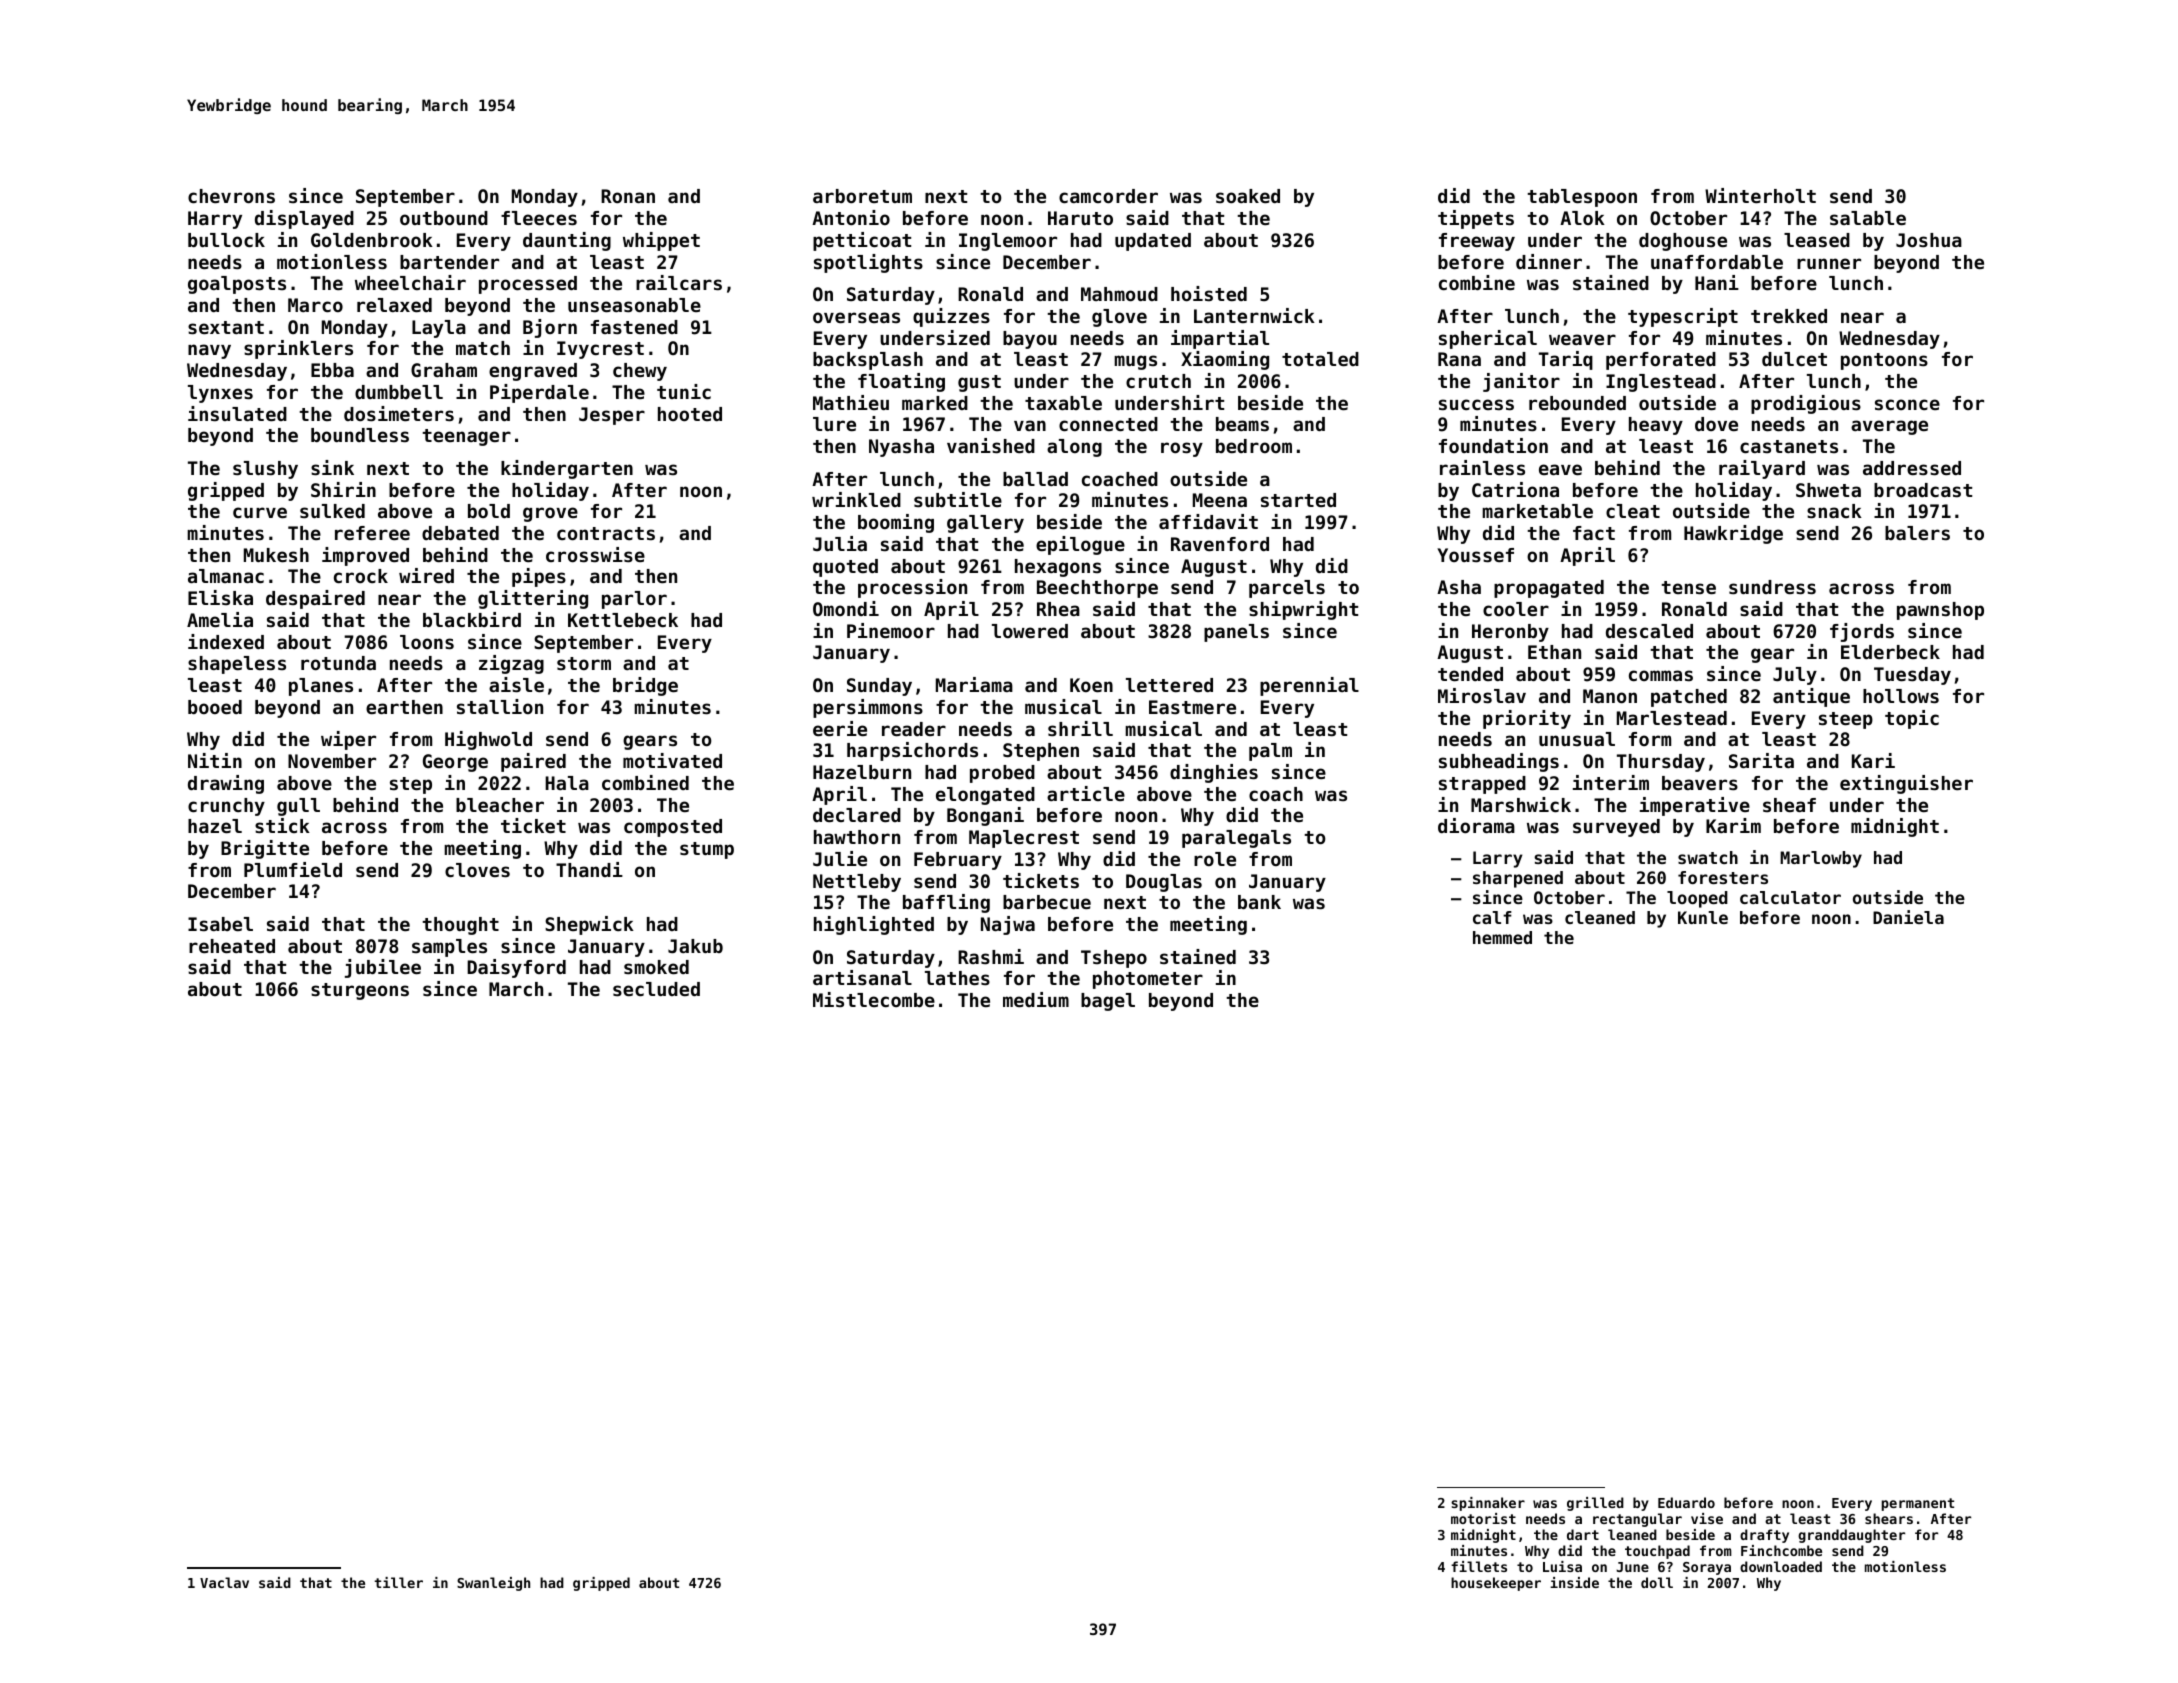 This screenshot has height=1683, width=2178. Describe the element at coordinates (260, 512) in the screenshot. I see `curve` at that location.
